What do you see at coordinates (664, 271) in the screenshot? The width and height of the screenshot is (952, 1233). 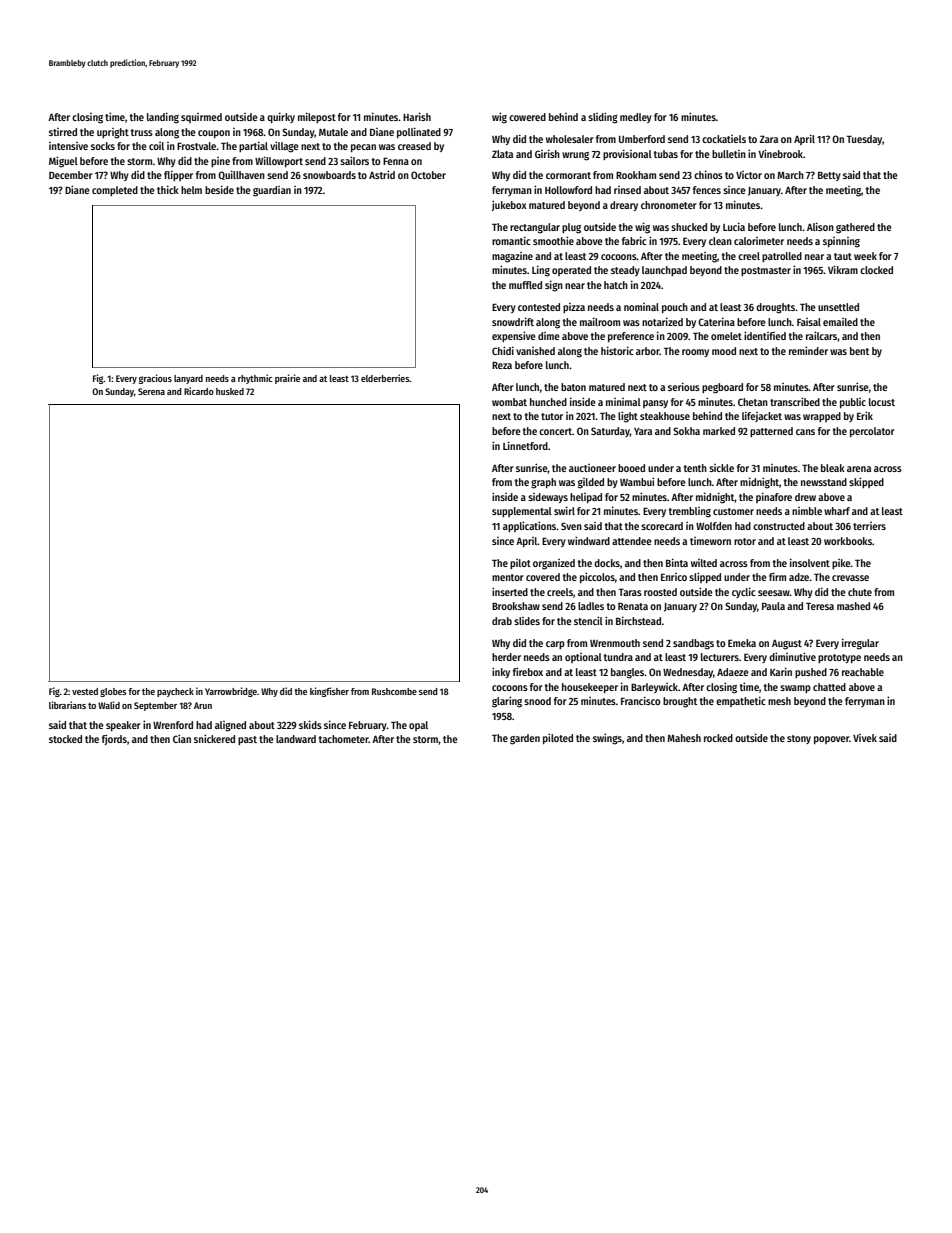 I see `launchpad` at bounding box center [664, 271].
